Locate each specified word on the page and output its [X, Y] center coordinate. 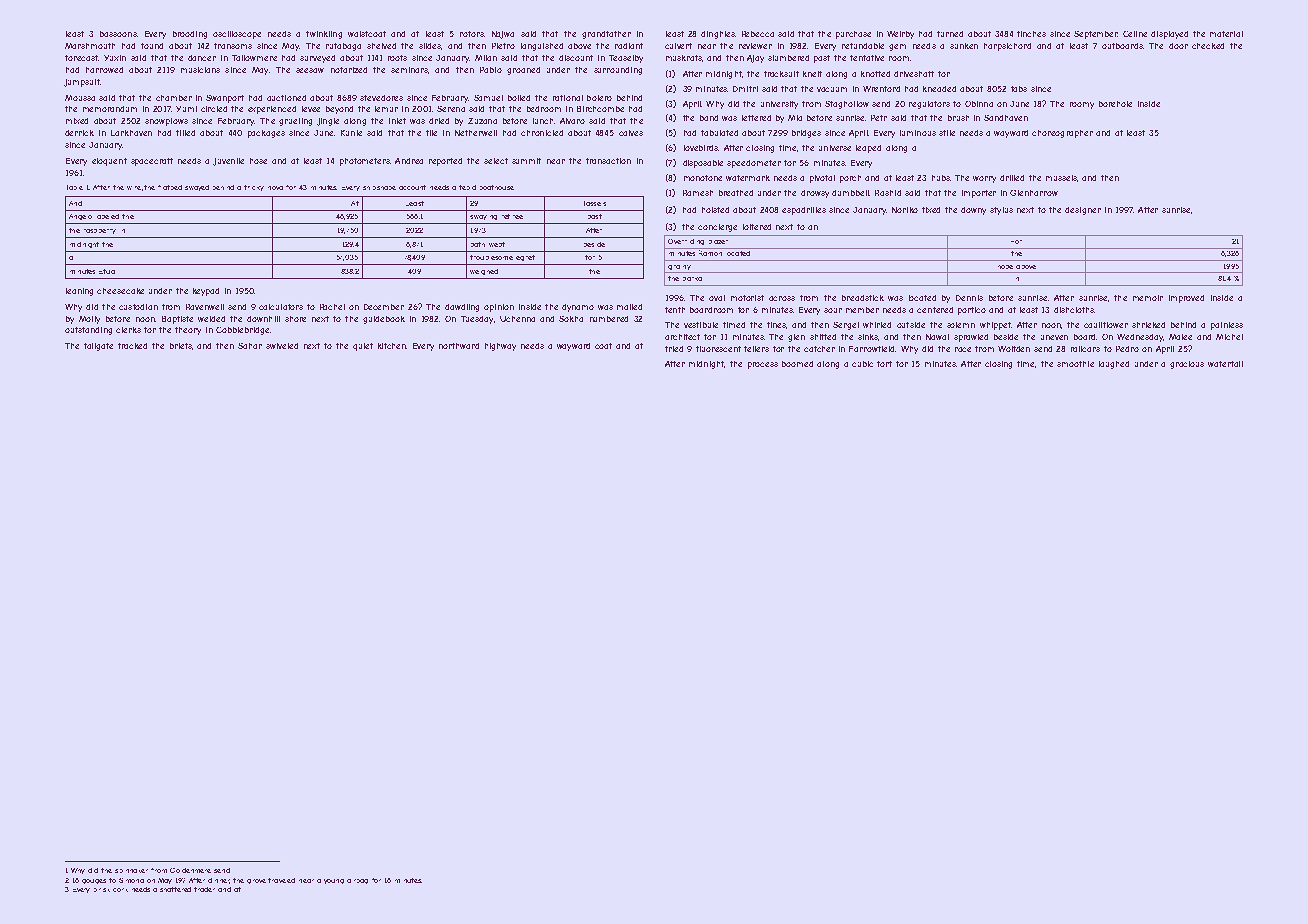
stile [947, 133]
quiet [363, 347]
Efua [107, 271]
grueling [295, 122]
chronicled [542, 133]
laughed [1114, 365]
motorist [747, 298]
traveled [281, 880]
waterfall [1225, 364]
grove [256, 881]
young [334, 881]
